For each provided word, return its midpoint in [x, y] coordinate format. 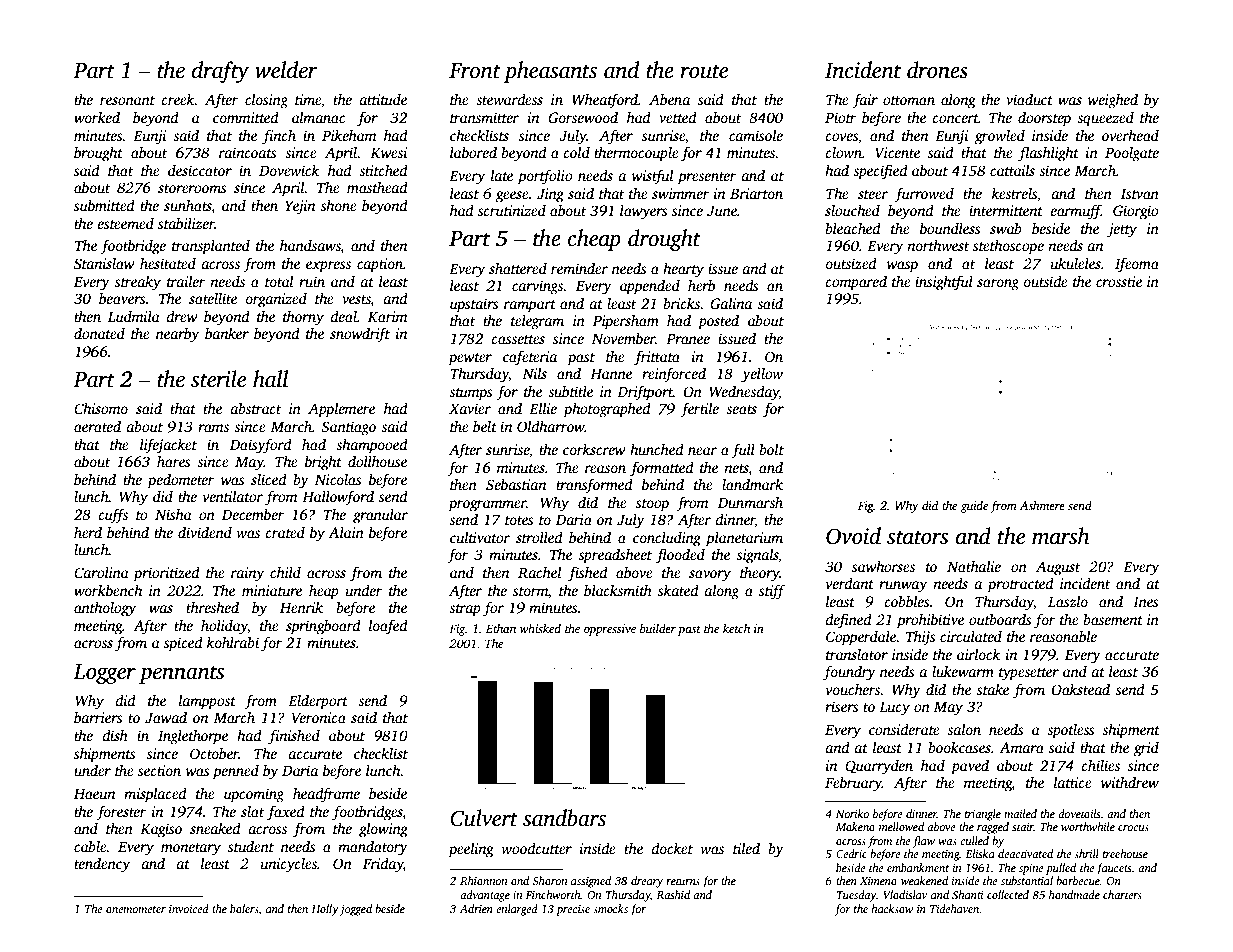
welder [286, 70]
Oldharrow [551, 426]
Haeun [94, 794]
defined [848, 621]
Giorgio [1136, 212]
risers [842, 706]
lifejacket [168, 446]
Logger [104, 674]
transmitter [484, 117]
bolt [771, 449]
